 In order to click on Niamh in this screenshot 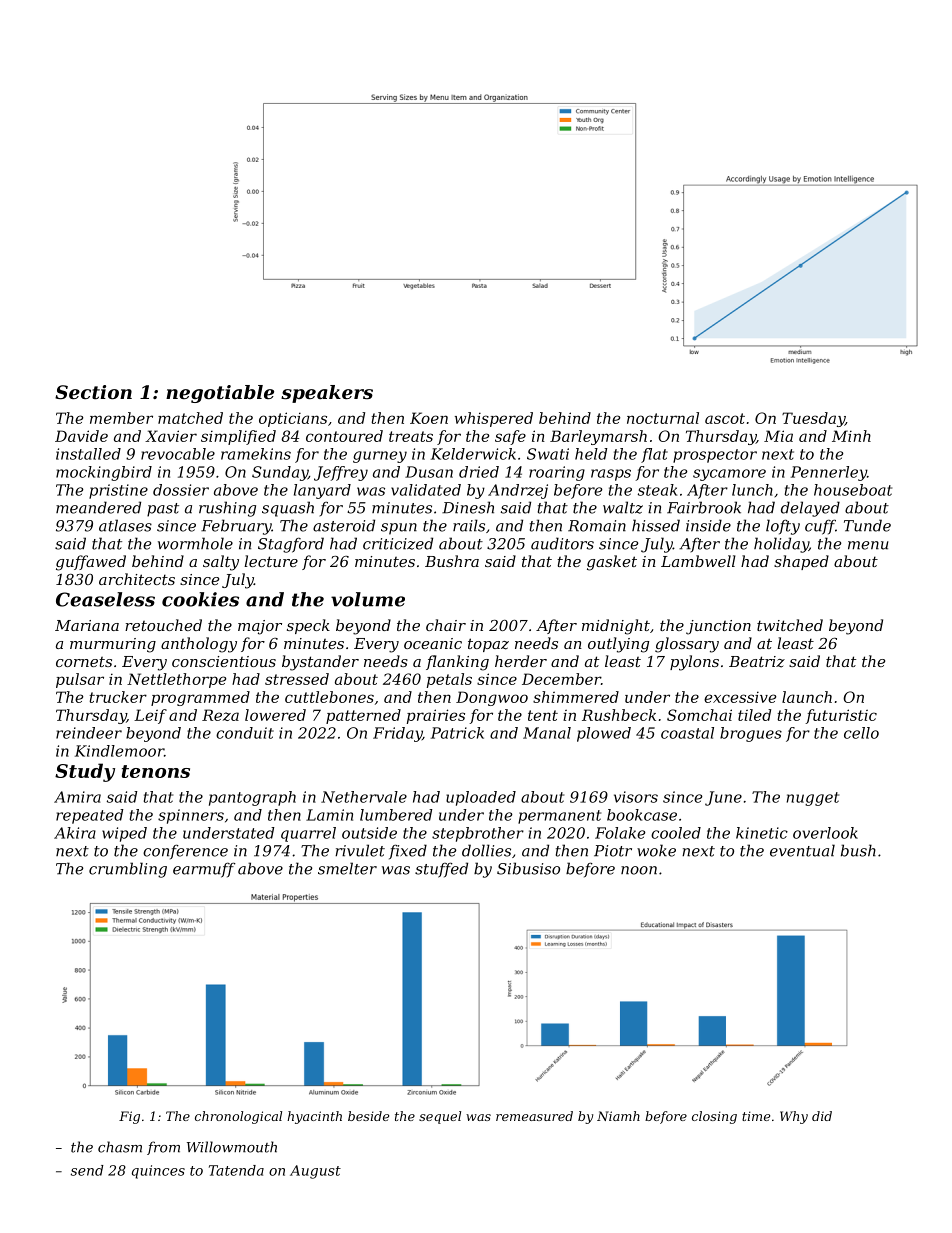, I will do `click(618, 1116)`.
